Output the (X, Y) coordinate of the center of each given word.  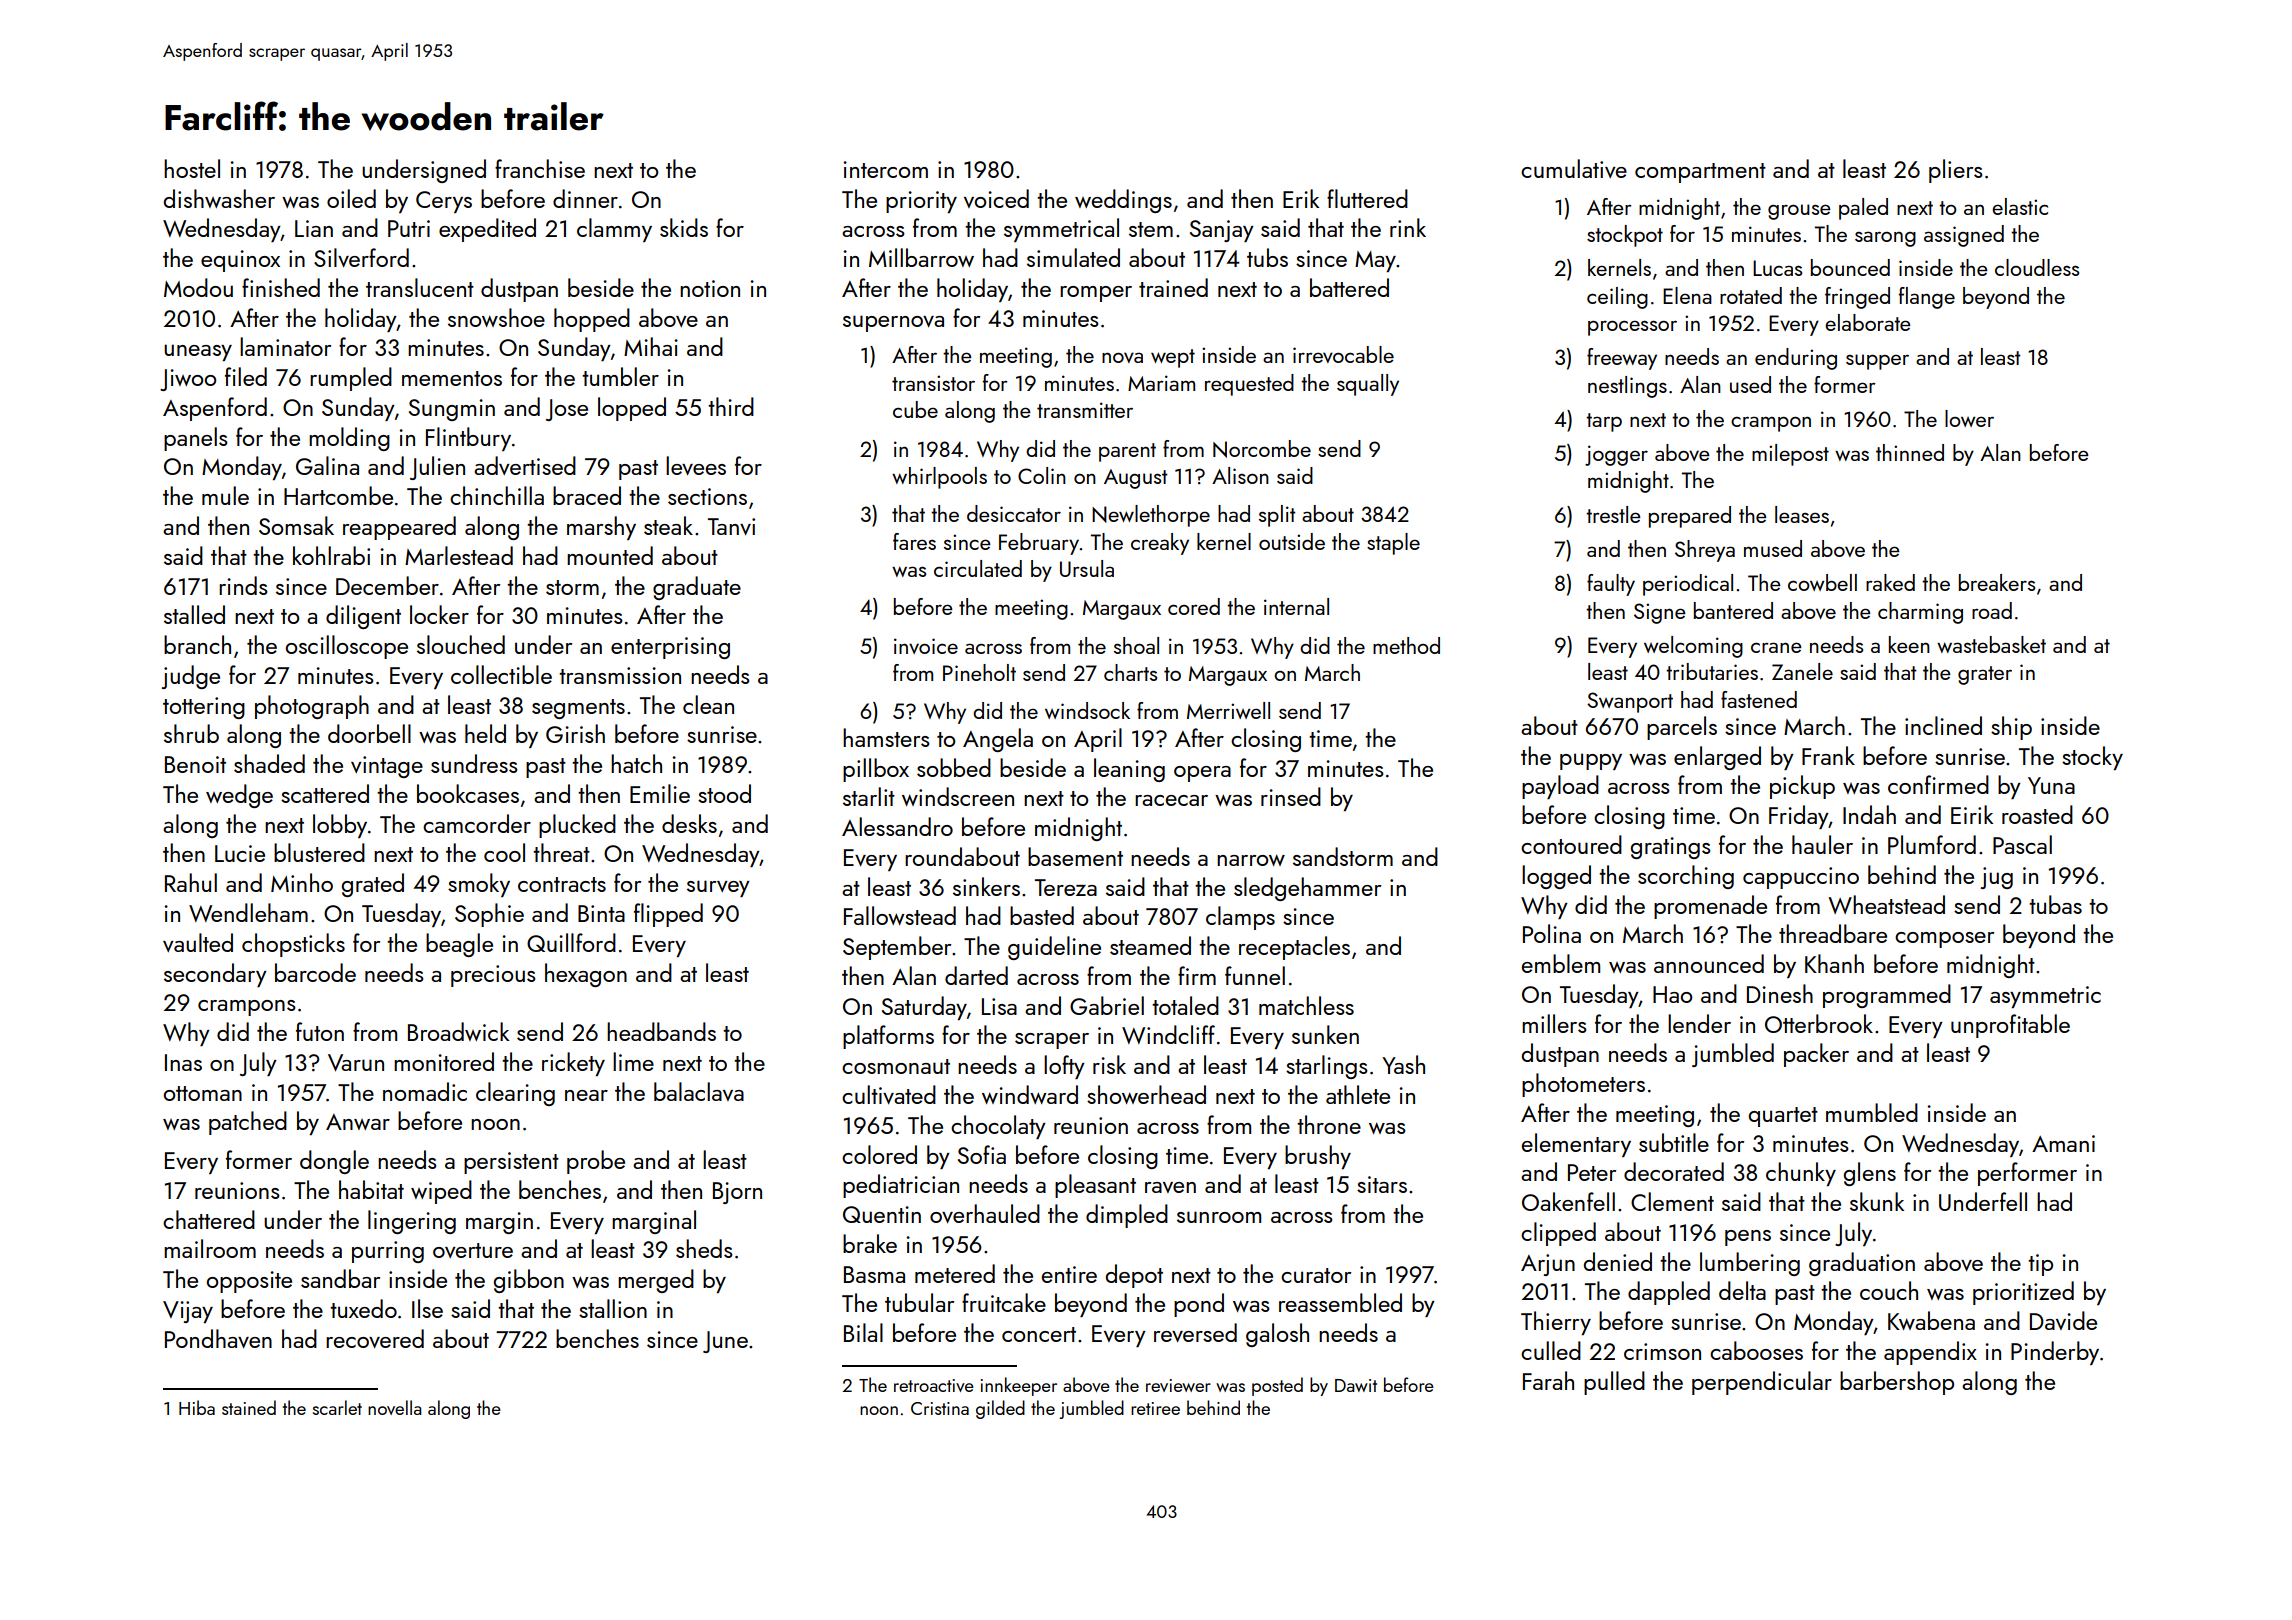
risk (1109, 1064)
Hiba (197, 1407)
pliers (1956, 171)
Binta (601, 913)
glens (1870, 1174)
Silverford (361, 257)
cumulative (1574, 168)
